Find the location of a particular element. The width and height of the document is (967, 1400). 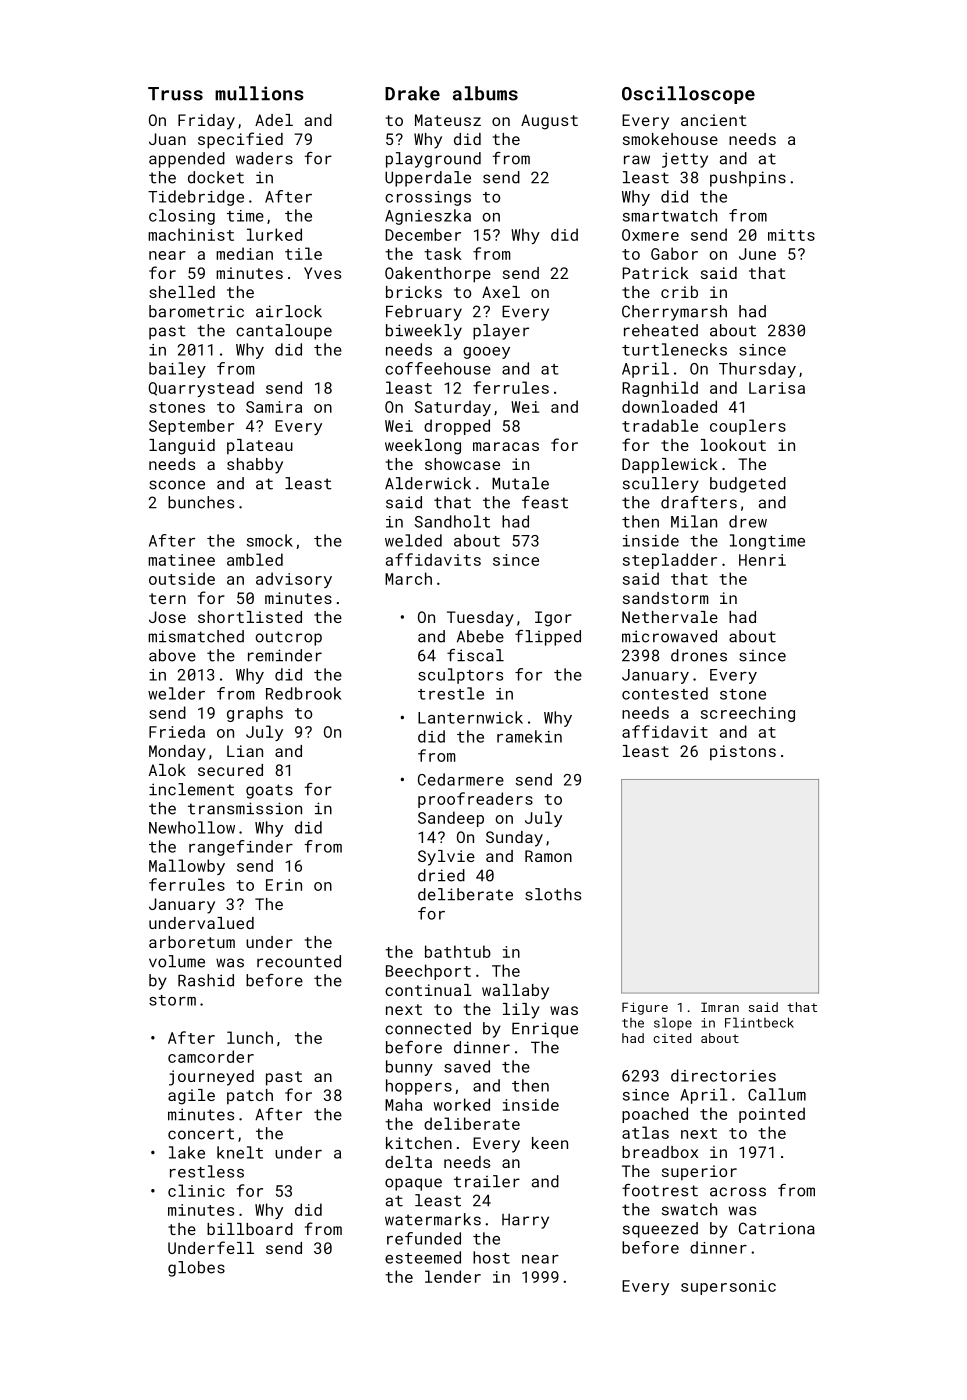

pushpins is located at coordinates (748, 179).
